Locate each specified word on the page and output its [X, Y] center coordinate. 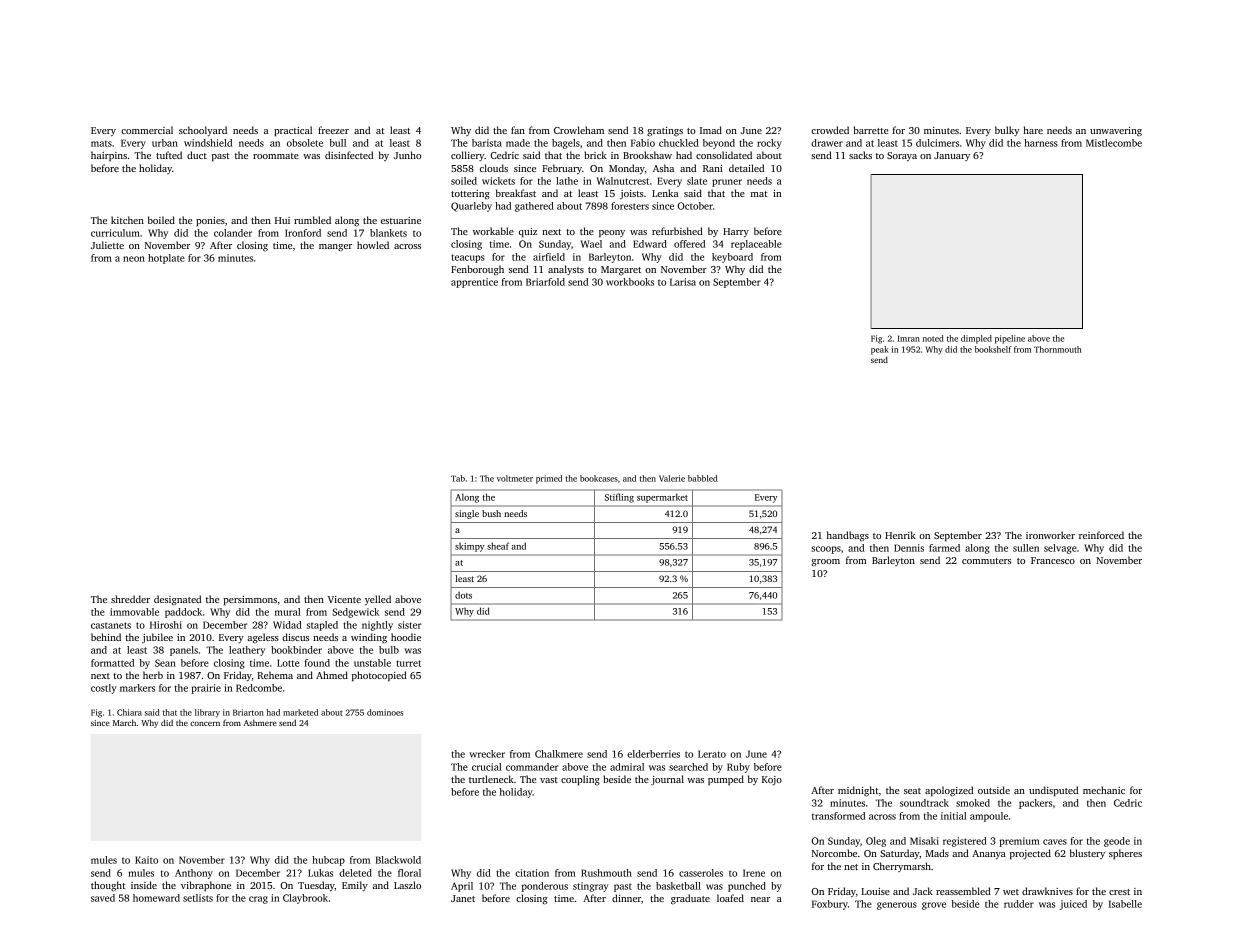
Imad [711, 130]
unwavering [1116, 132]
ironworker [1050, 535]
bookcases [599, 478]
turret [408, 663]
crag [258, 900]
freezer [333, 130]
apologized [949, 791]
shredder [130, 599]
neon [134, 259]
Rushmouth [606, 873]
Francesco [1053, 560]
